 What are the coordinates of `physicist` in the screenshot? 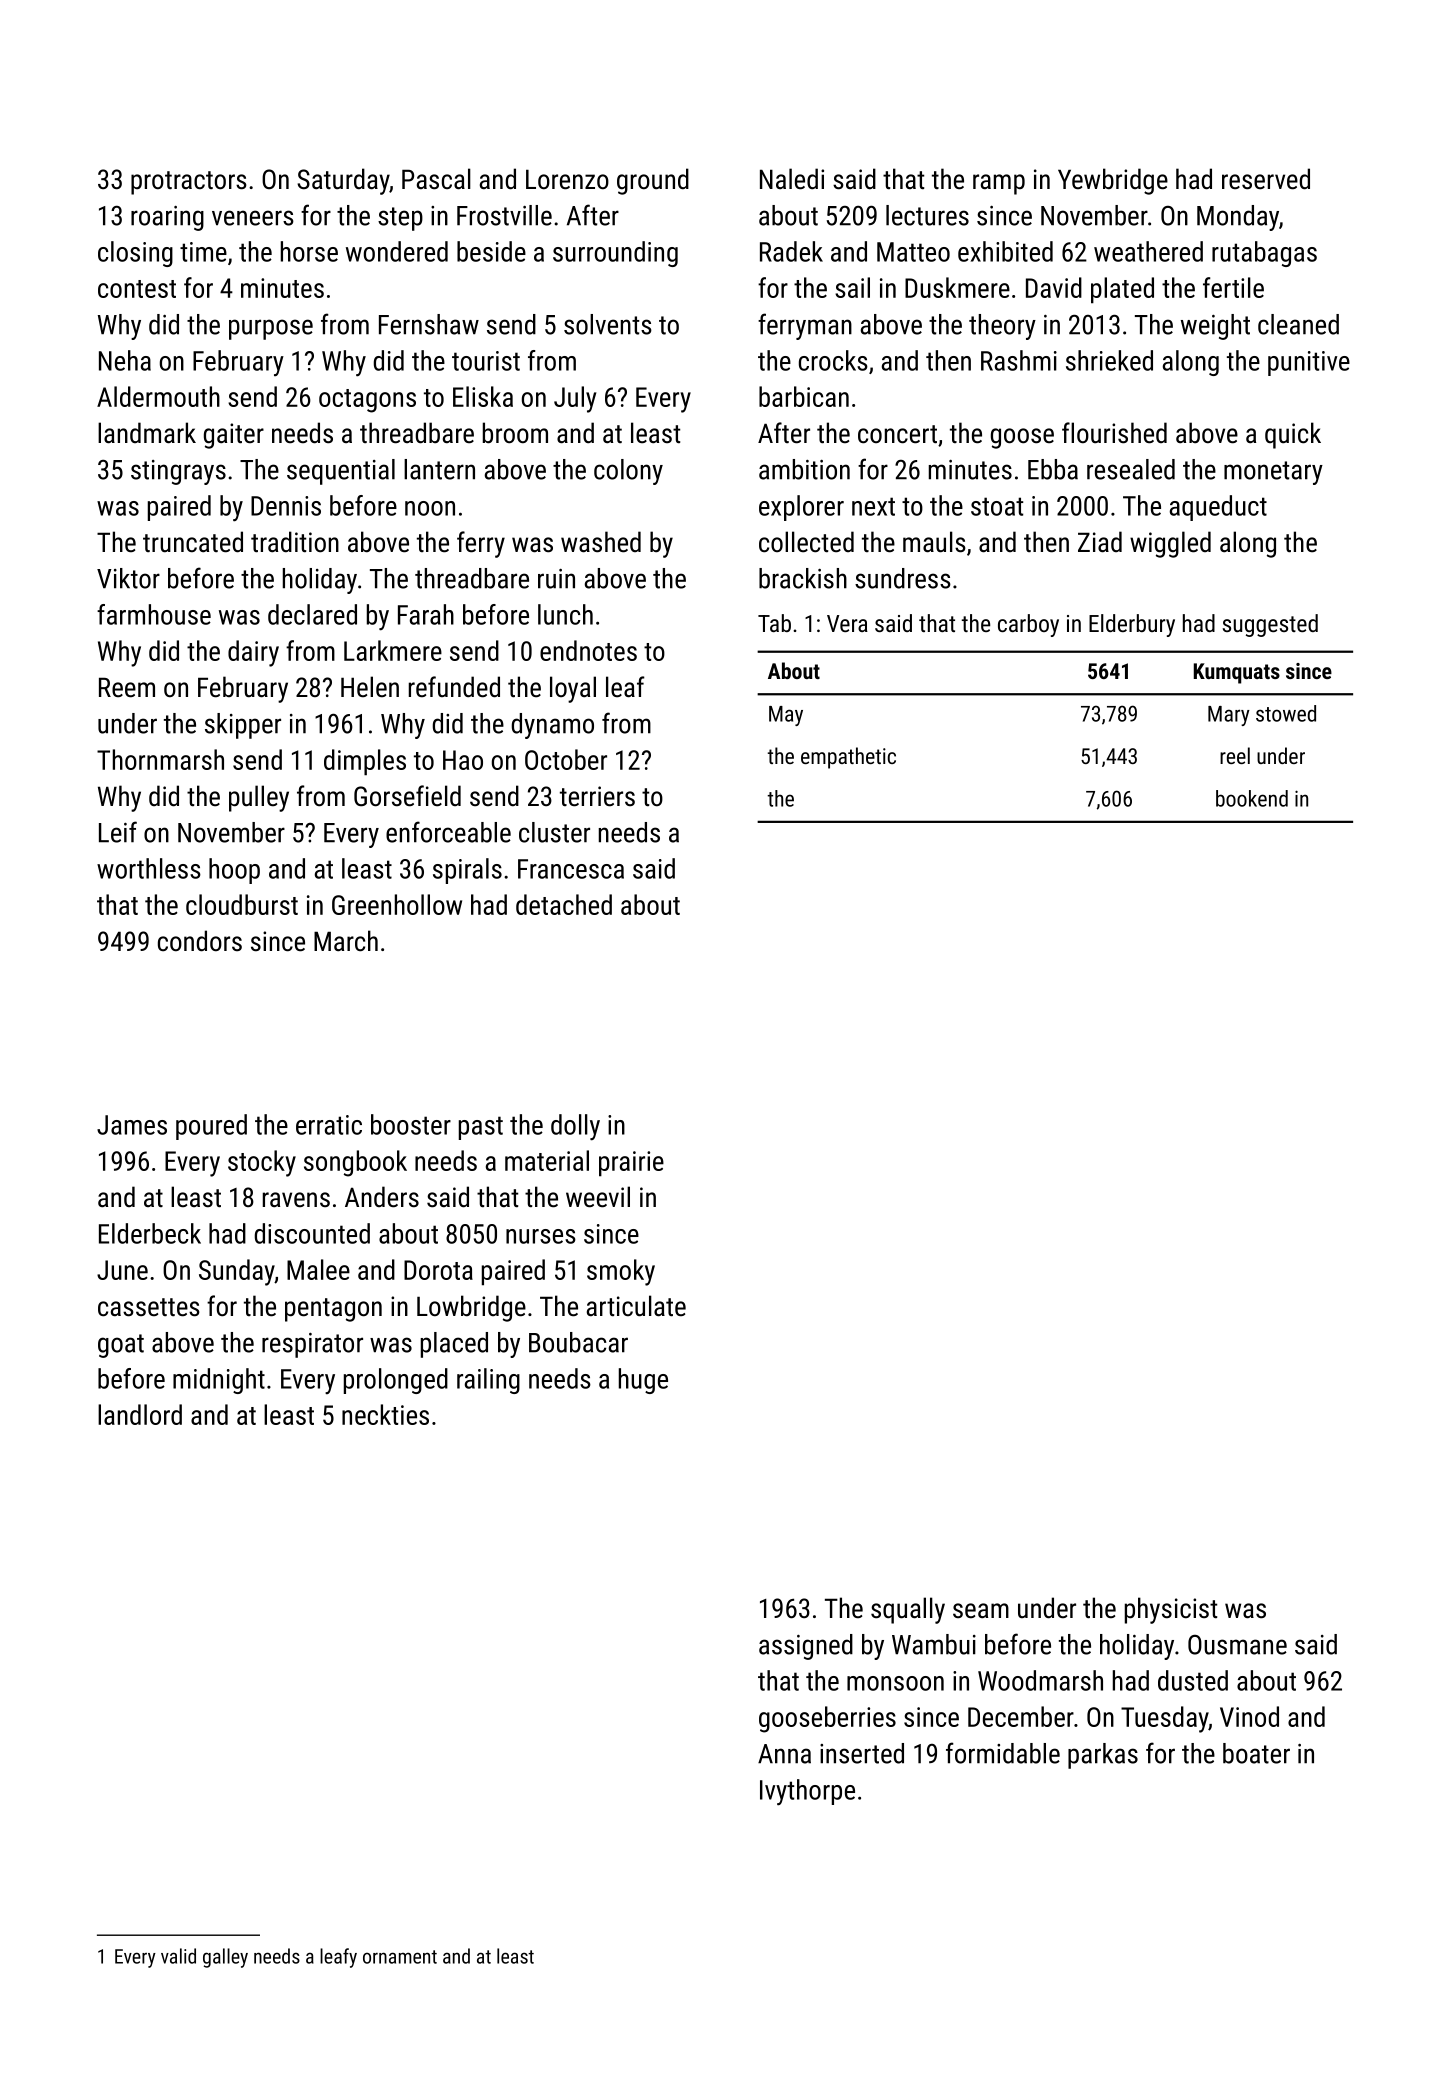 It's located at (1171, 1610).
